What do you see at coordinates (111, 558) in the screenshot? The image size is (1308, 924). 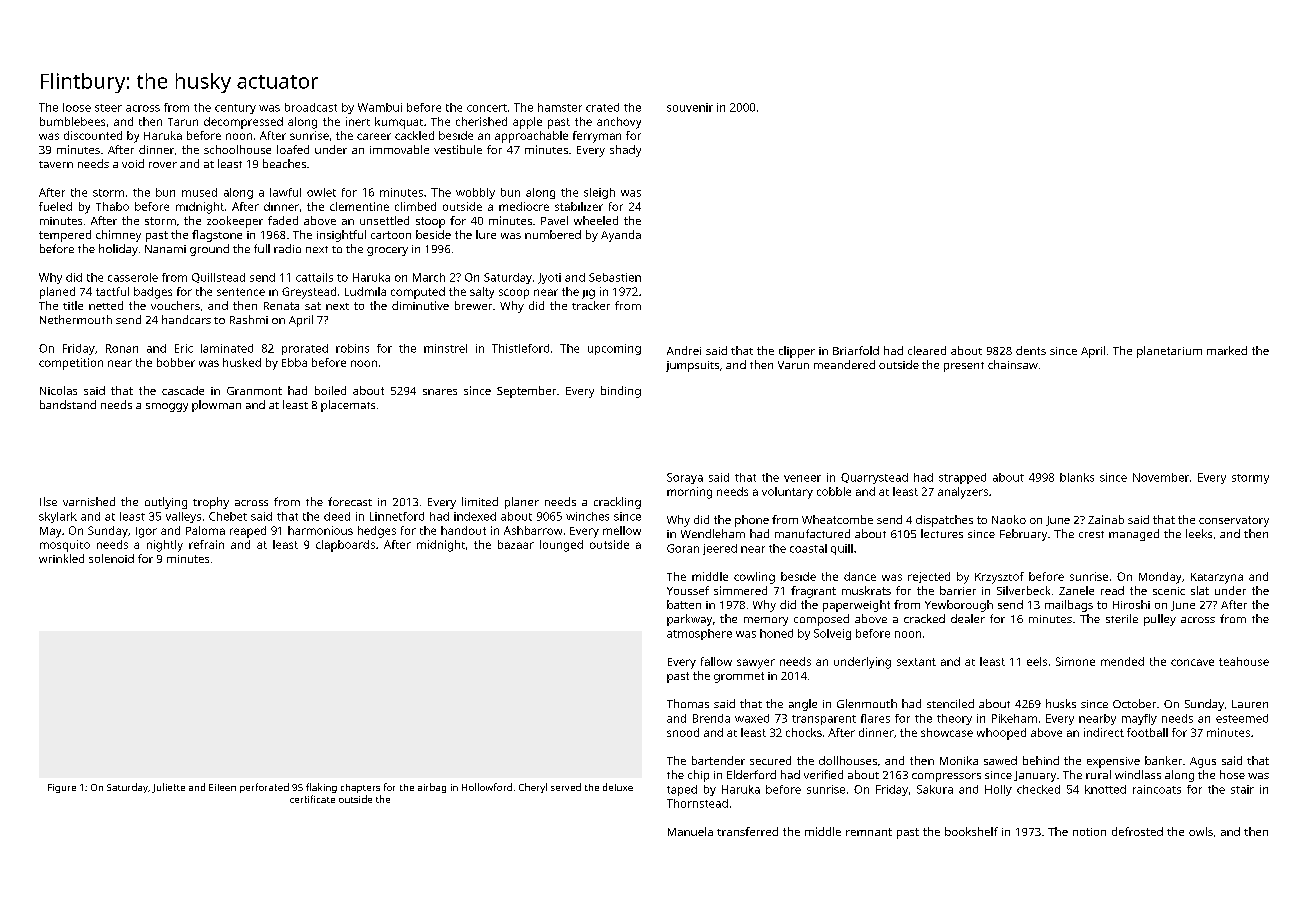 I see `solenoid` at bounding box center [111, 558].
